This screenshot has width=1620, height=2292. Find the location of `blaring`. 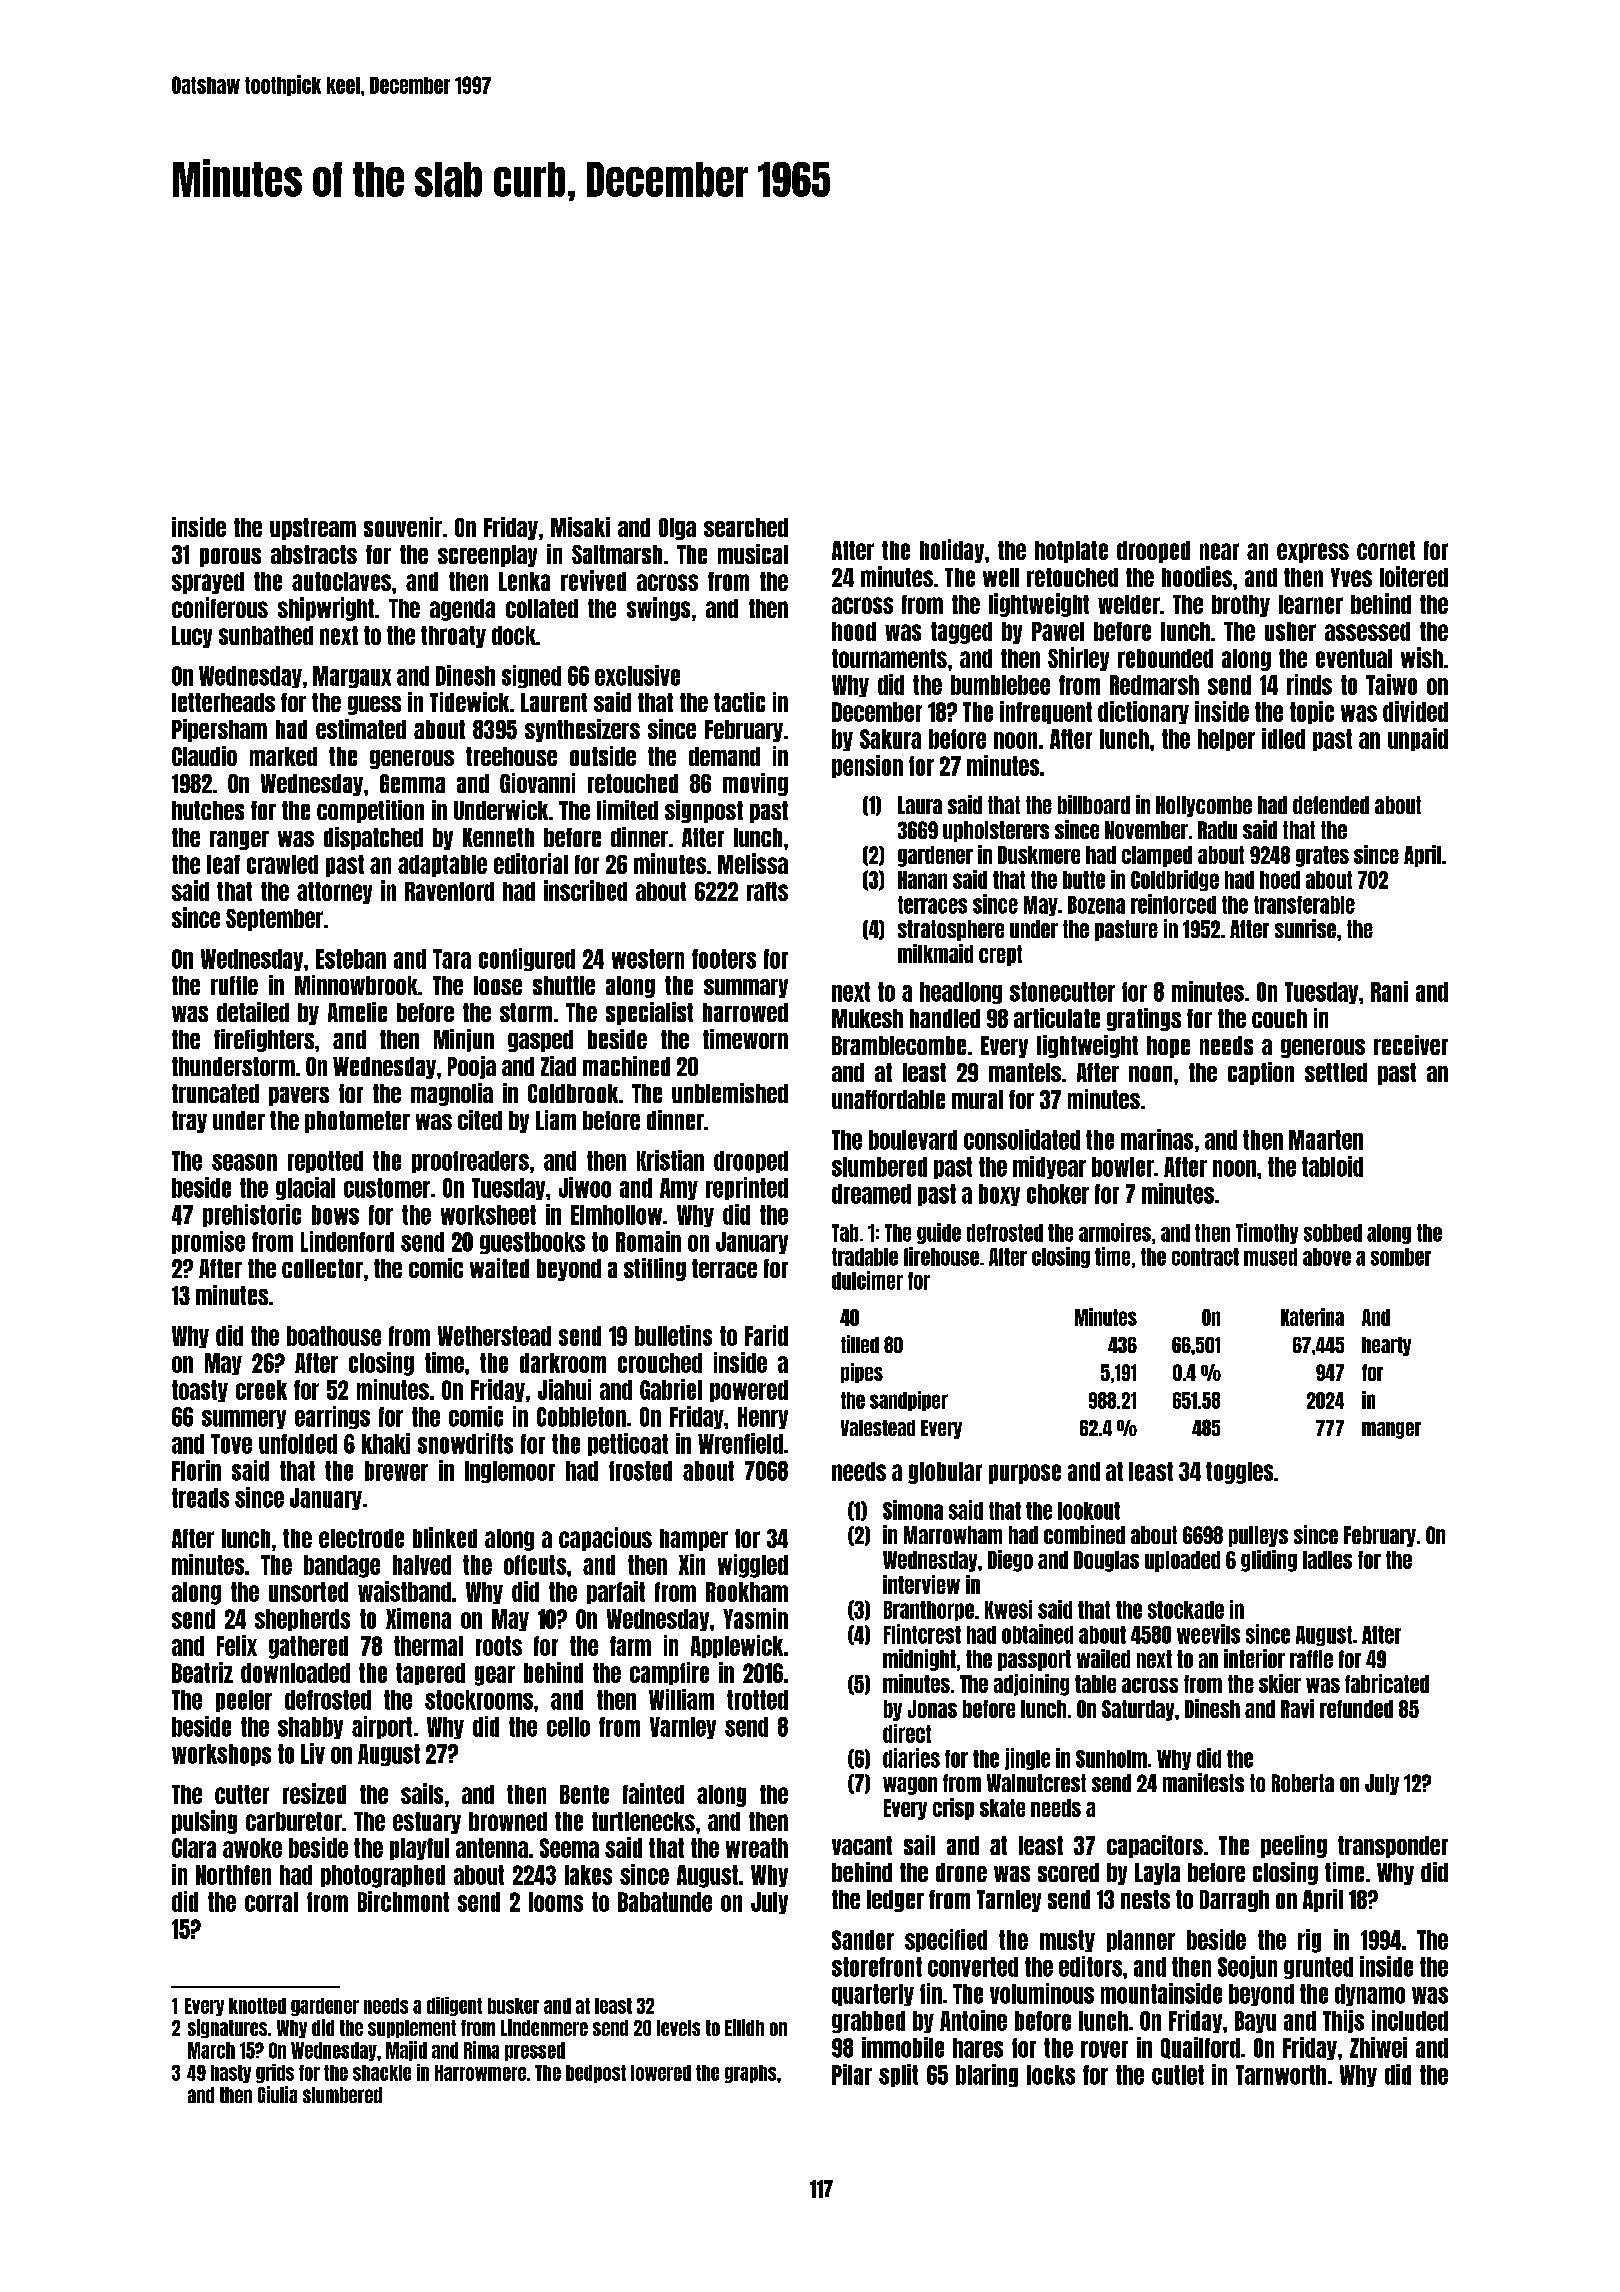

blaring is located at coordinates (987, 2075).
